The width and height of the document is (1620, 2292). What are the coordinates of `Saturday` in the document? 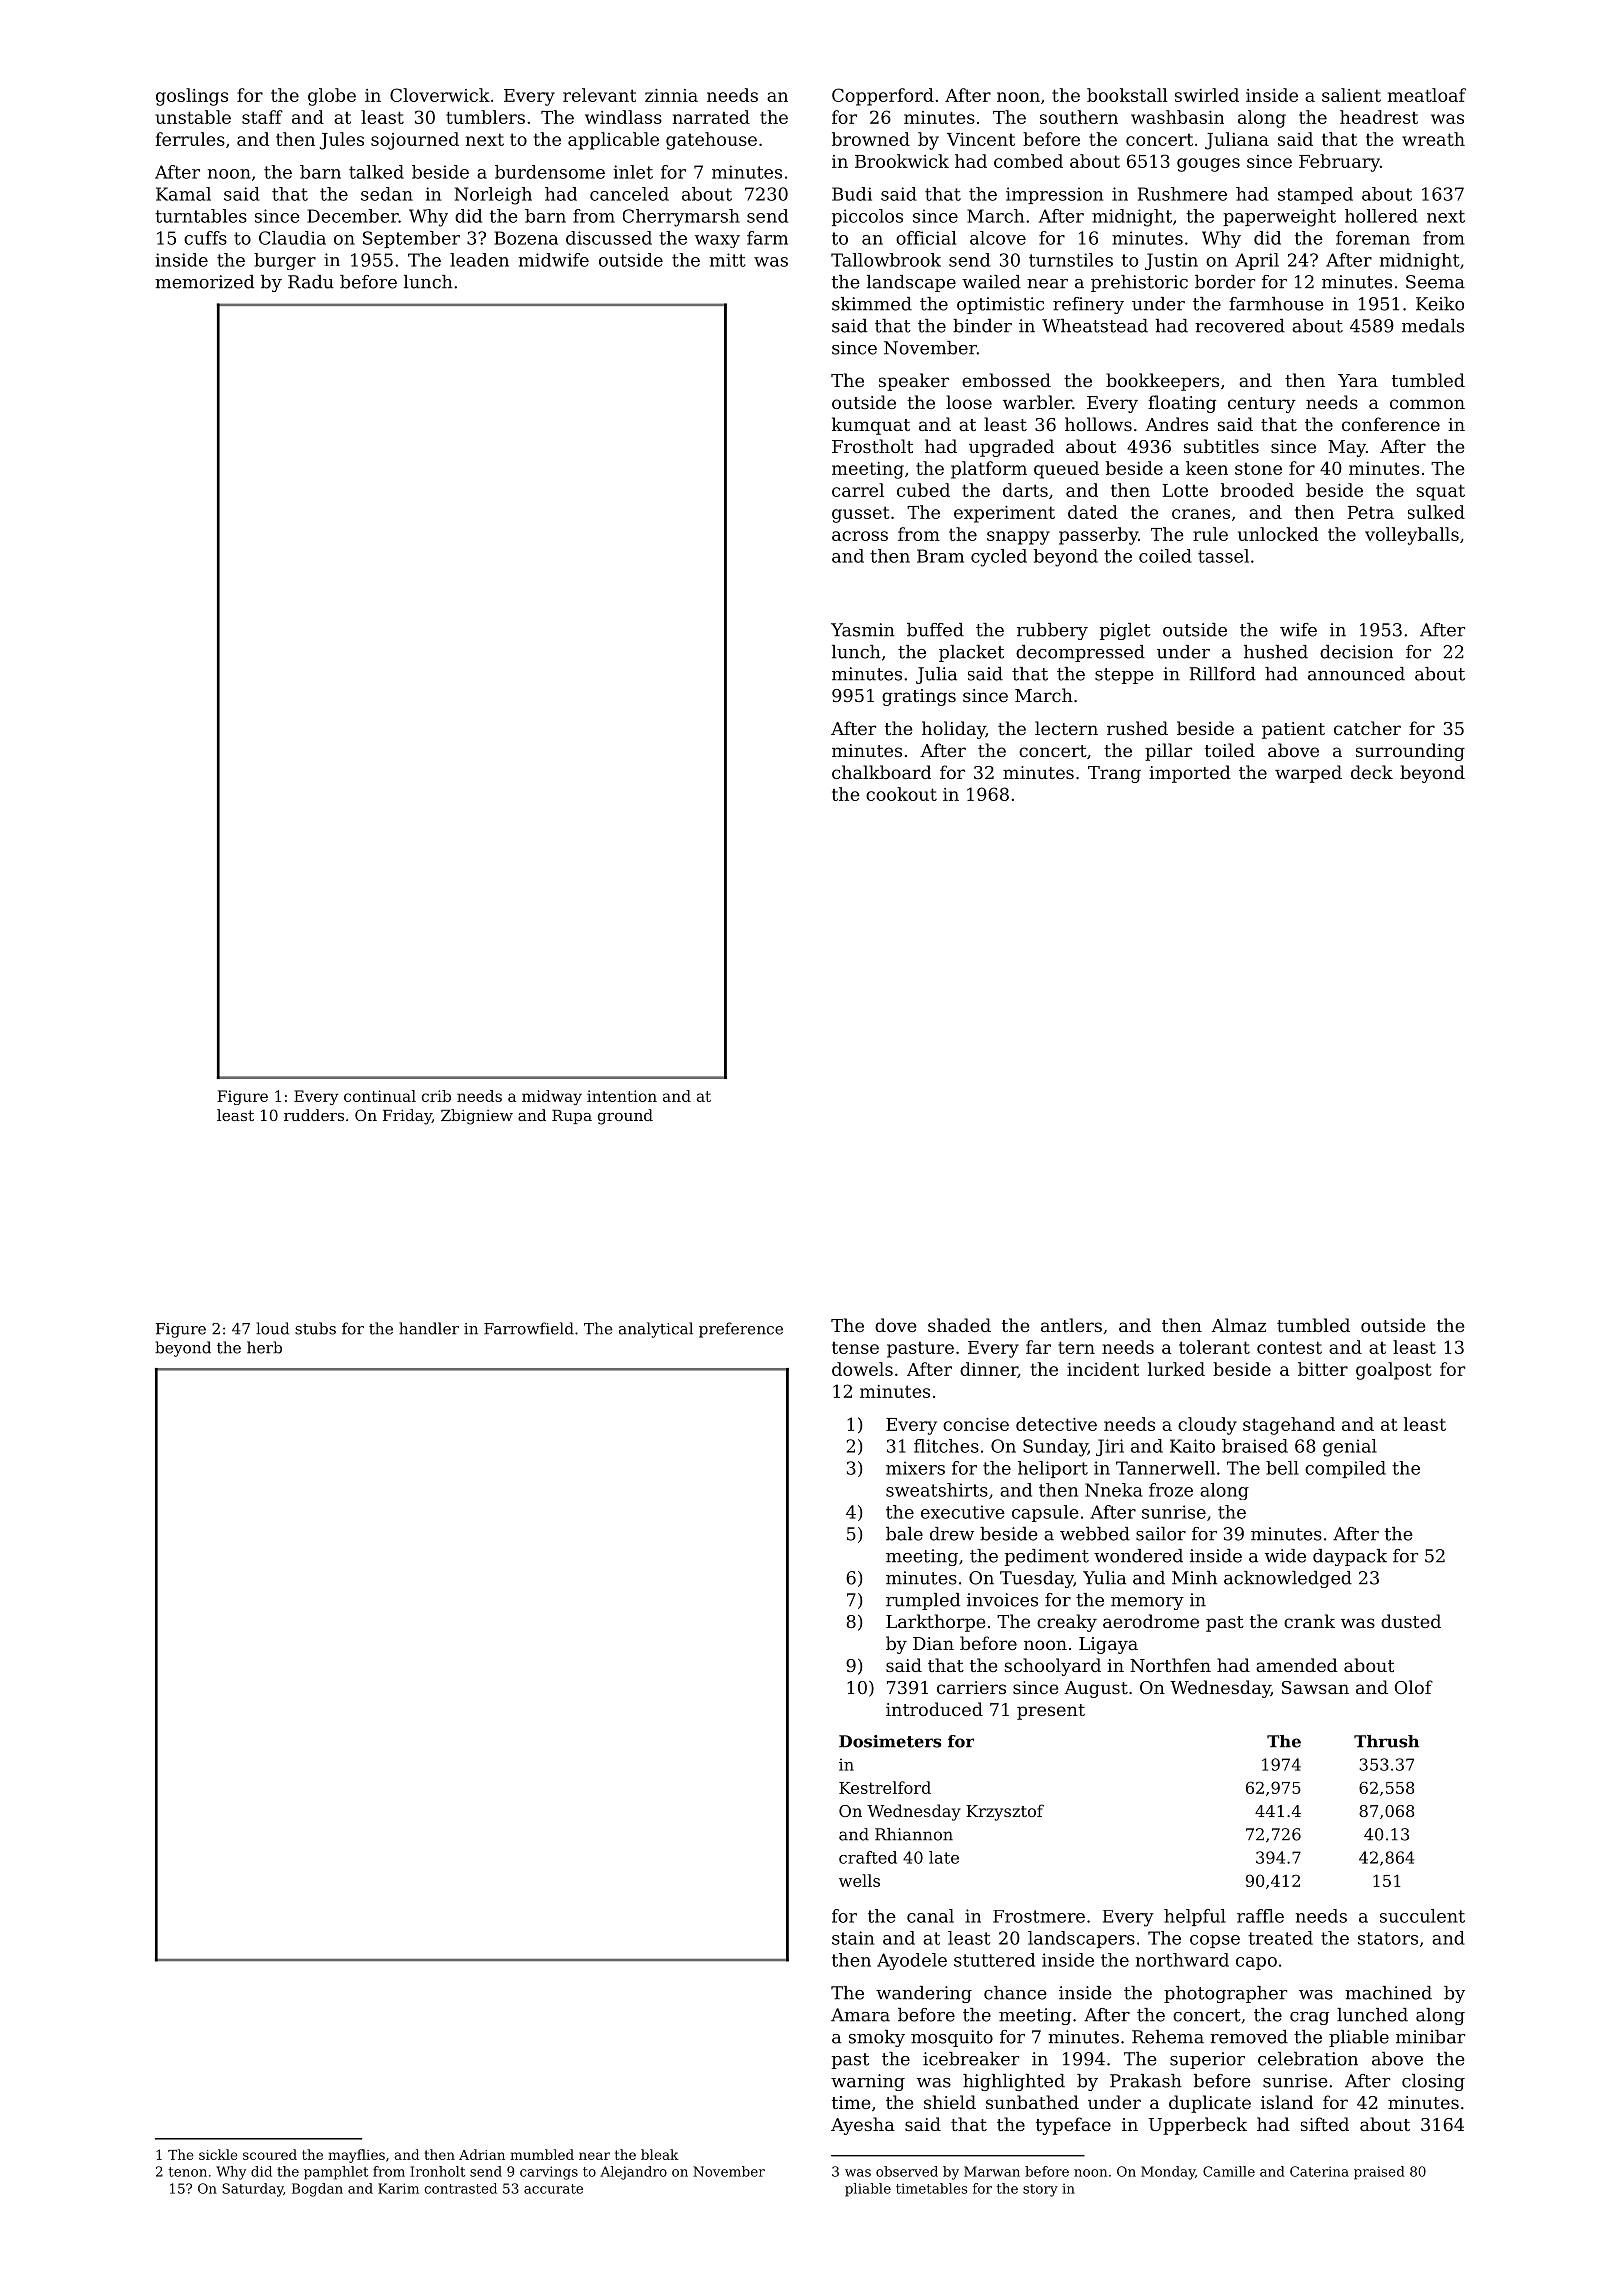 It's located at (252, 2190).
